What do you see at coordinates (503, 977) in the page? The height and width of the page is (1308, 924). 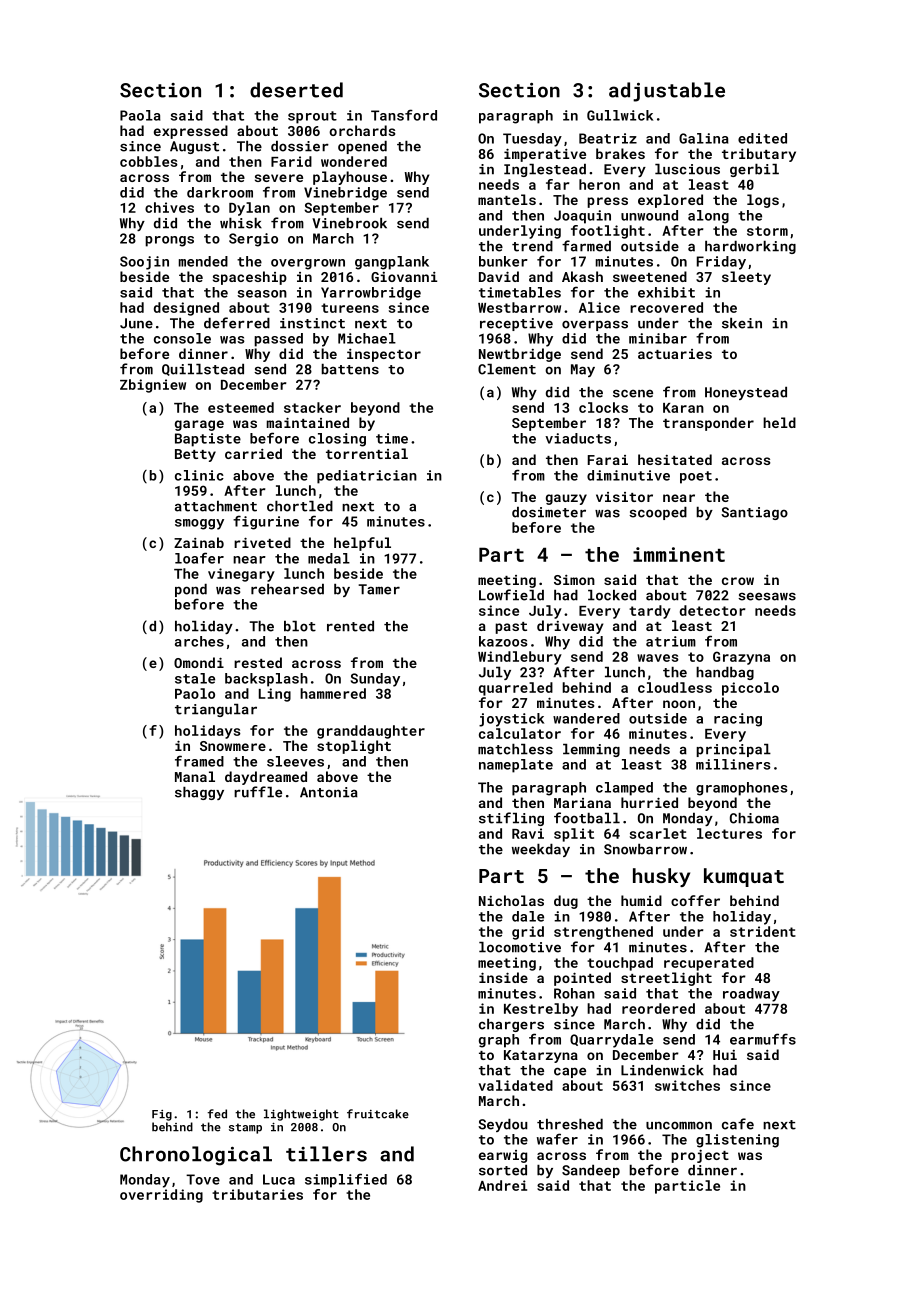 I see `inside` at bounding box center [503, 977].
